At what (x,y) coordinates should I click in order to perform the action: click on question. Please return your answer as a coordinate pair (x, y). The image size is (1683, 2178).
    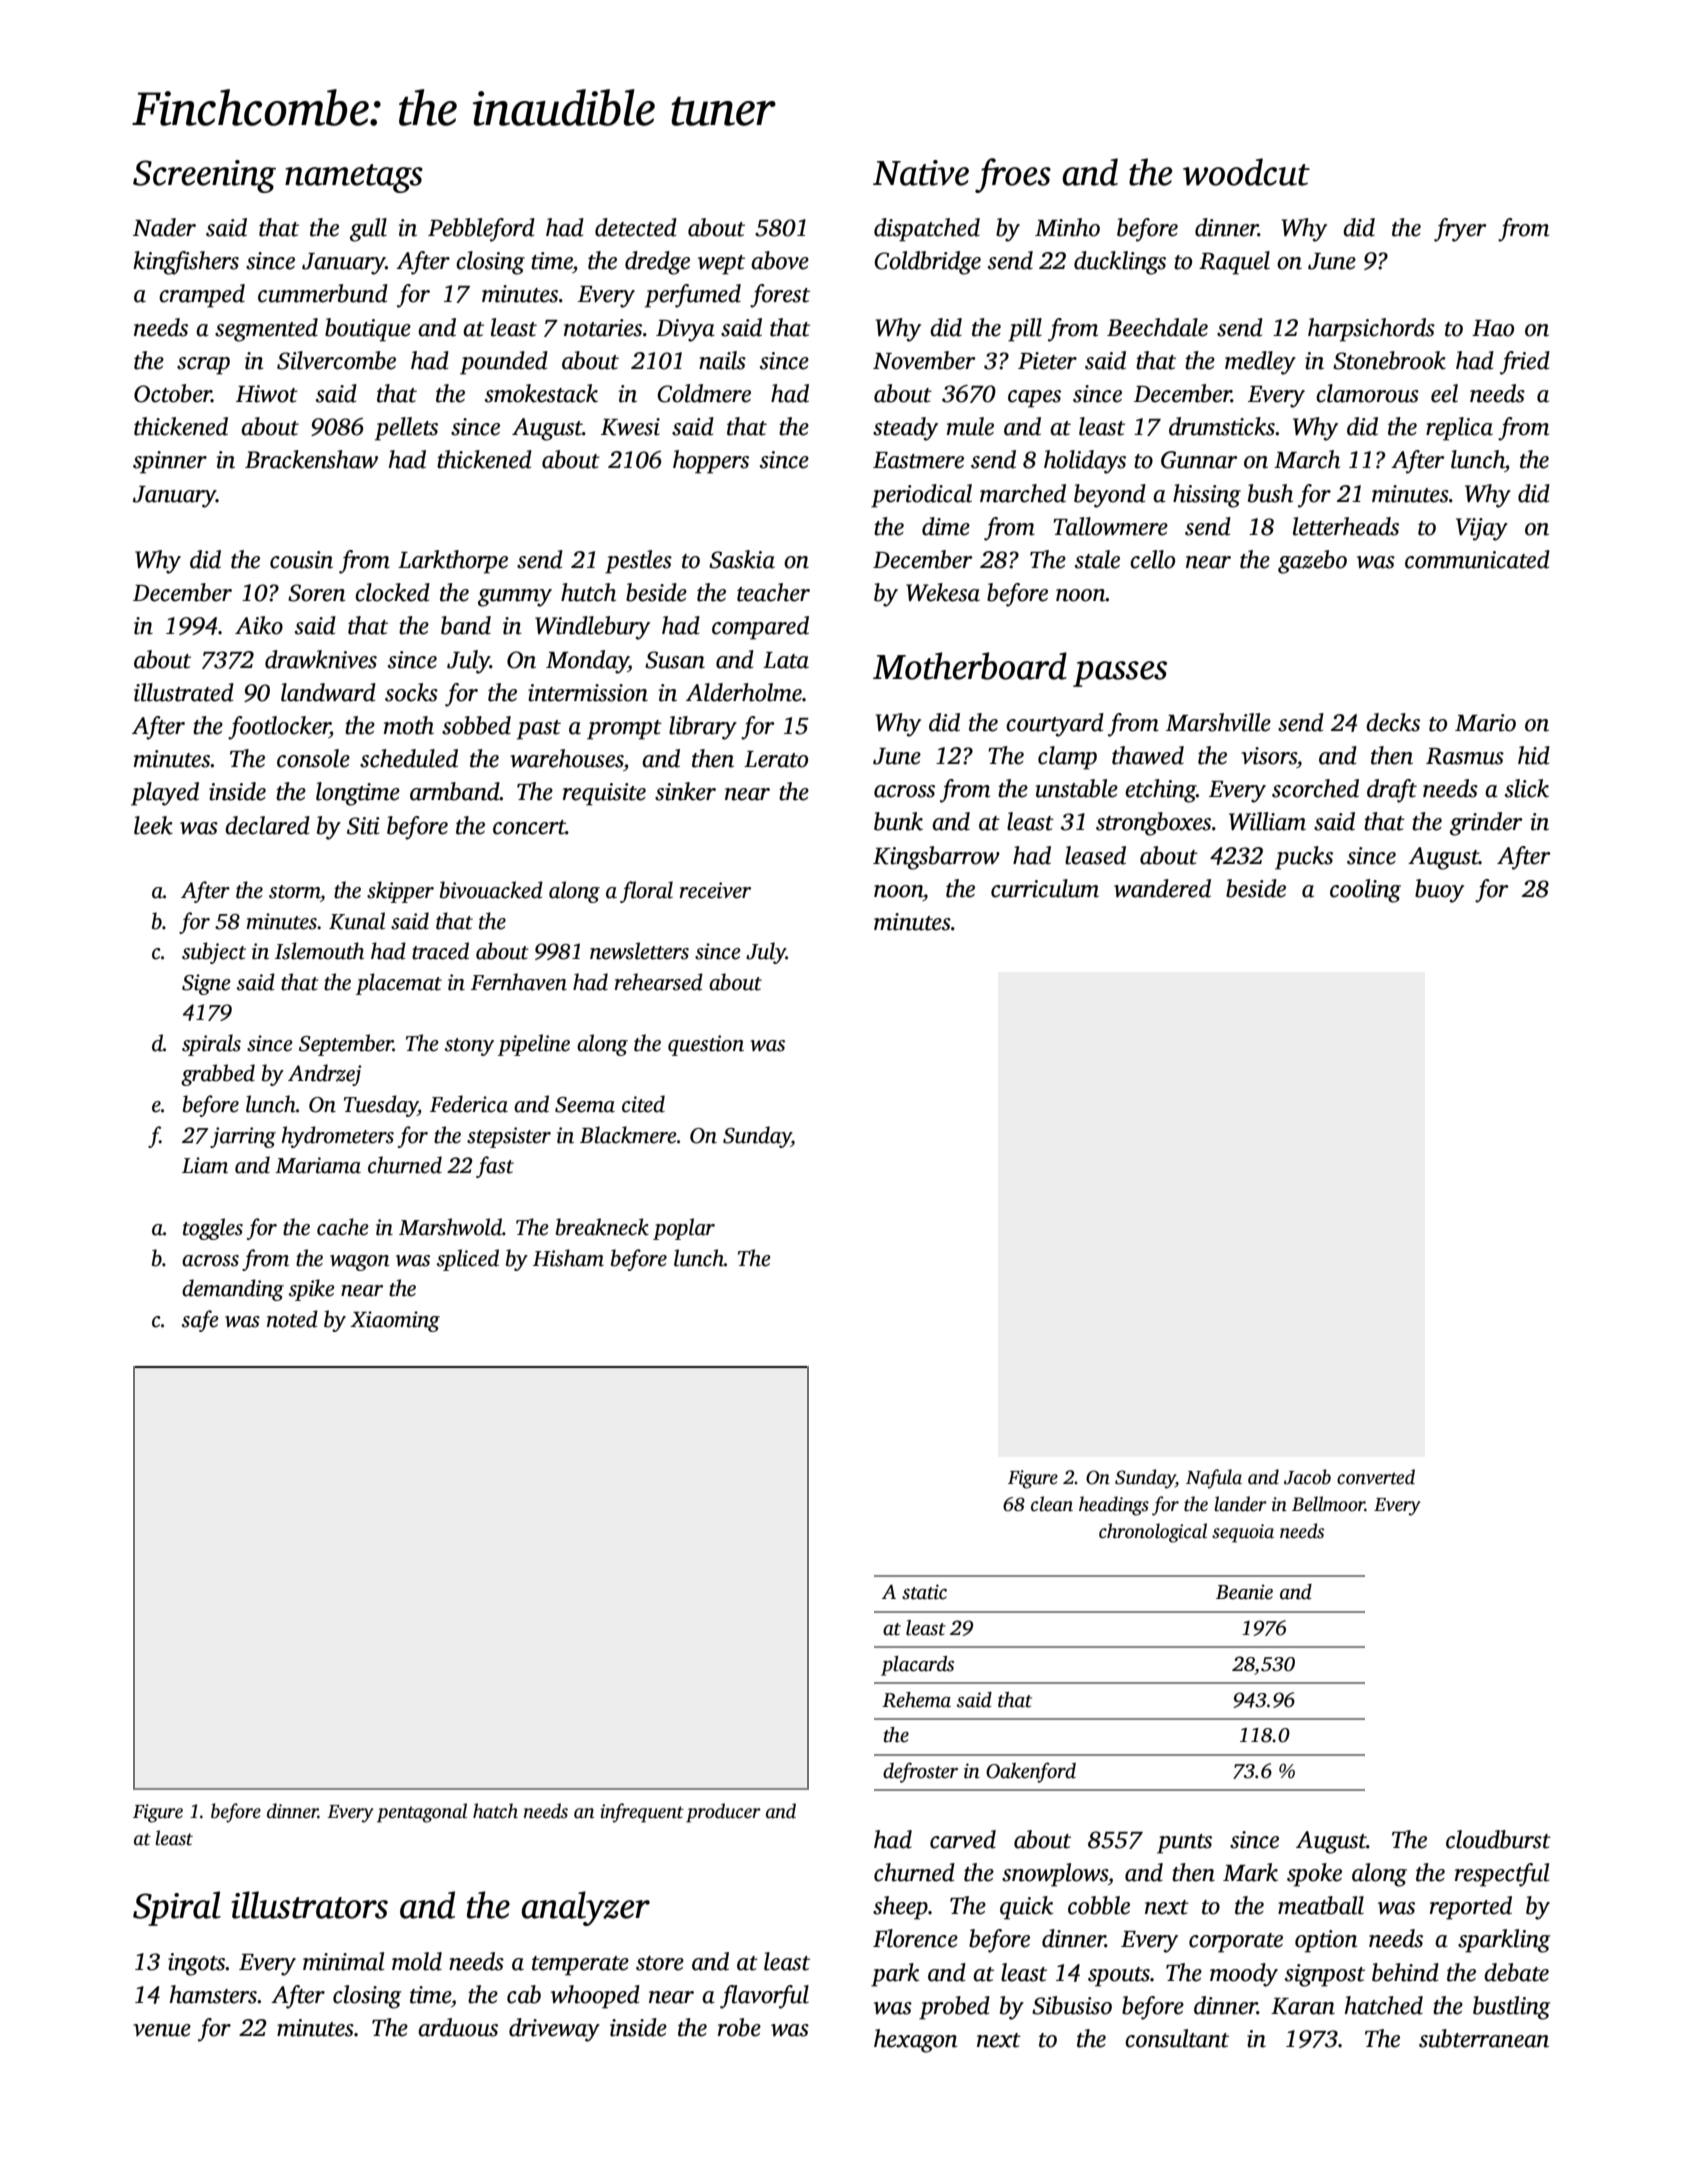
    Looking at the image, I should click on (706, 1045).
